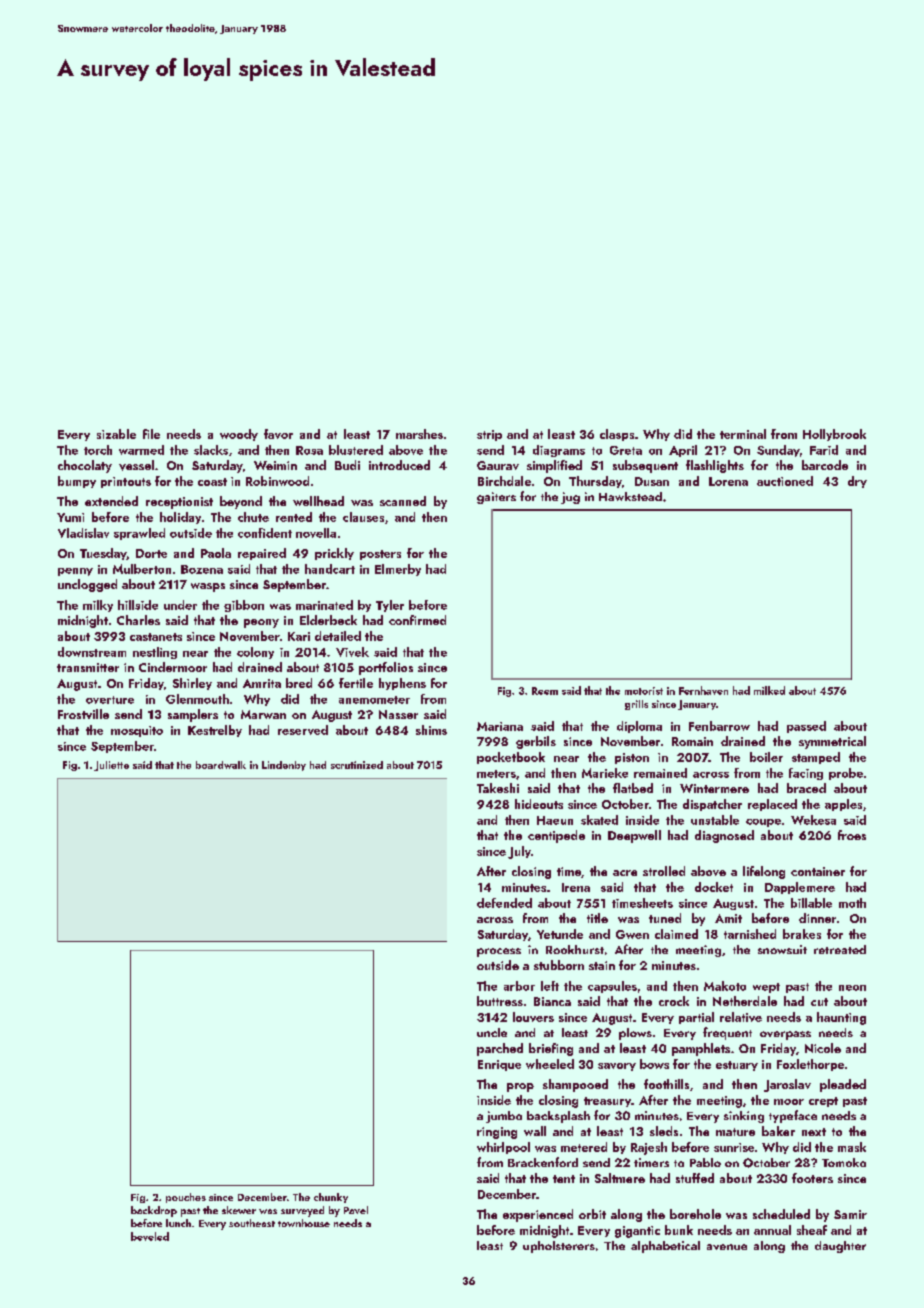 This screenshot has width=924, height=1308. I want to click on scrutinized, so click(357, 765).
